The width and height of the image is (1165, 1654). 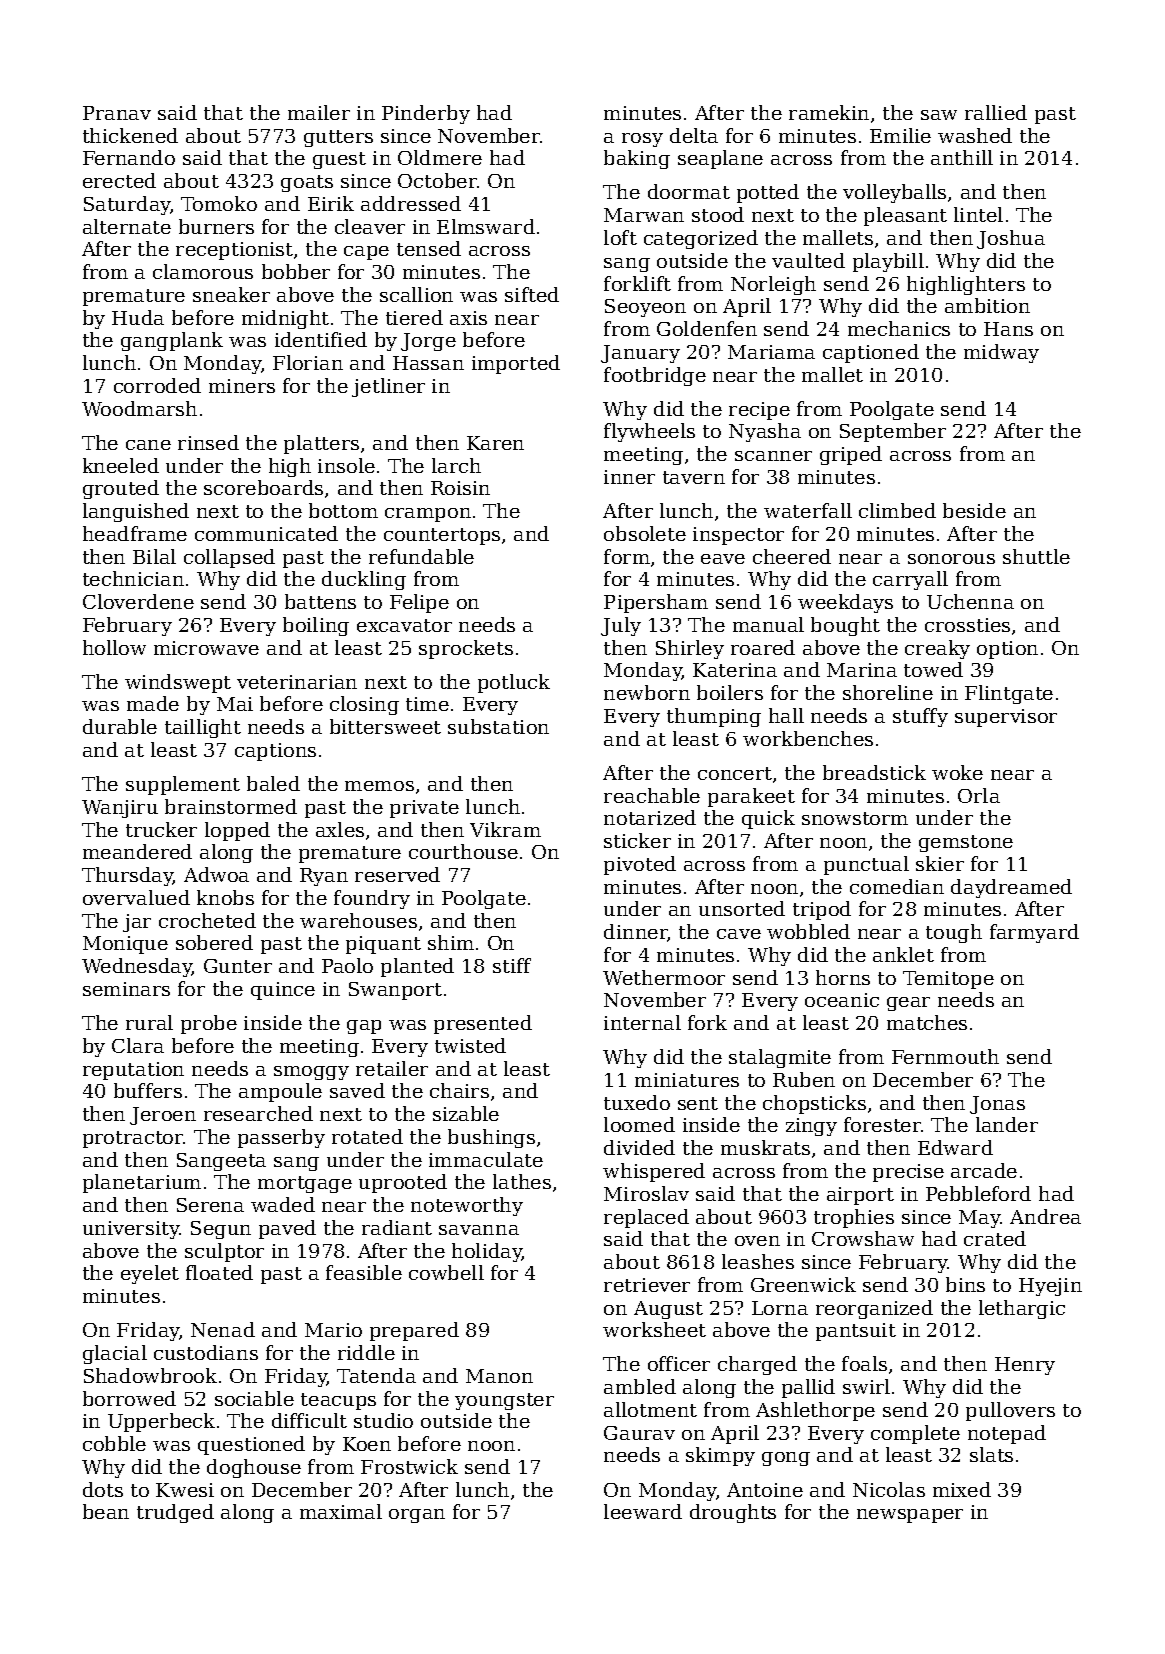 What do you see at coordinates (899, 328) in the image?
I see `mechanics` at bounding box center [899, 328].
